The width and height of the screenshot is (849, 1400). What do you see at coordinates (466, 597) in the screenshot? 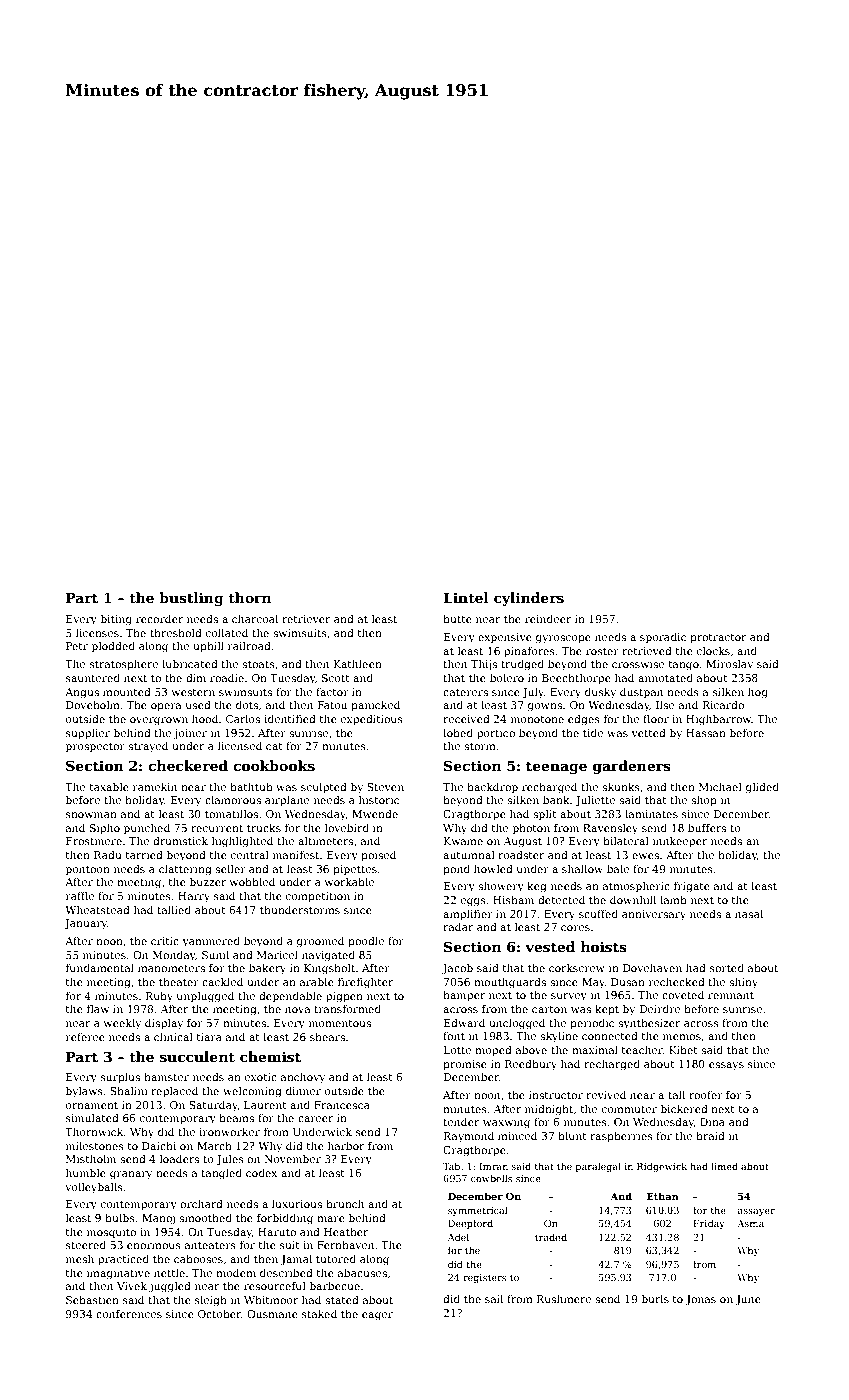
I see `Lintel` at bounding box center [466, 597].
